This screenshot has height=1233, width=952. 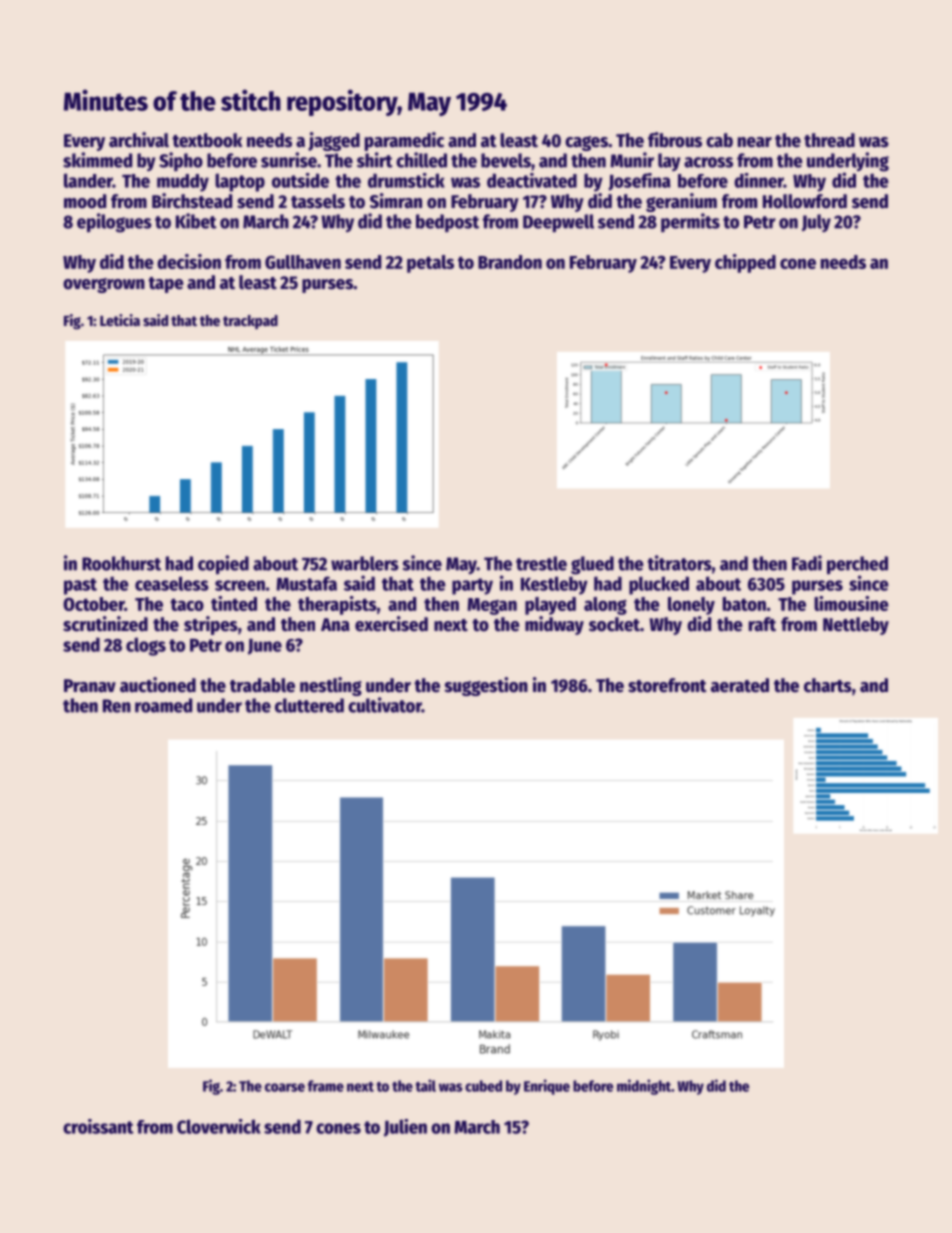 What do you see at coordinates (856, 626) in the screenshot?
I see `Nettleby` at bounding box center [856, 626].
